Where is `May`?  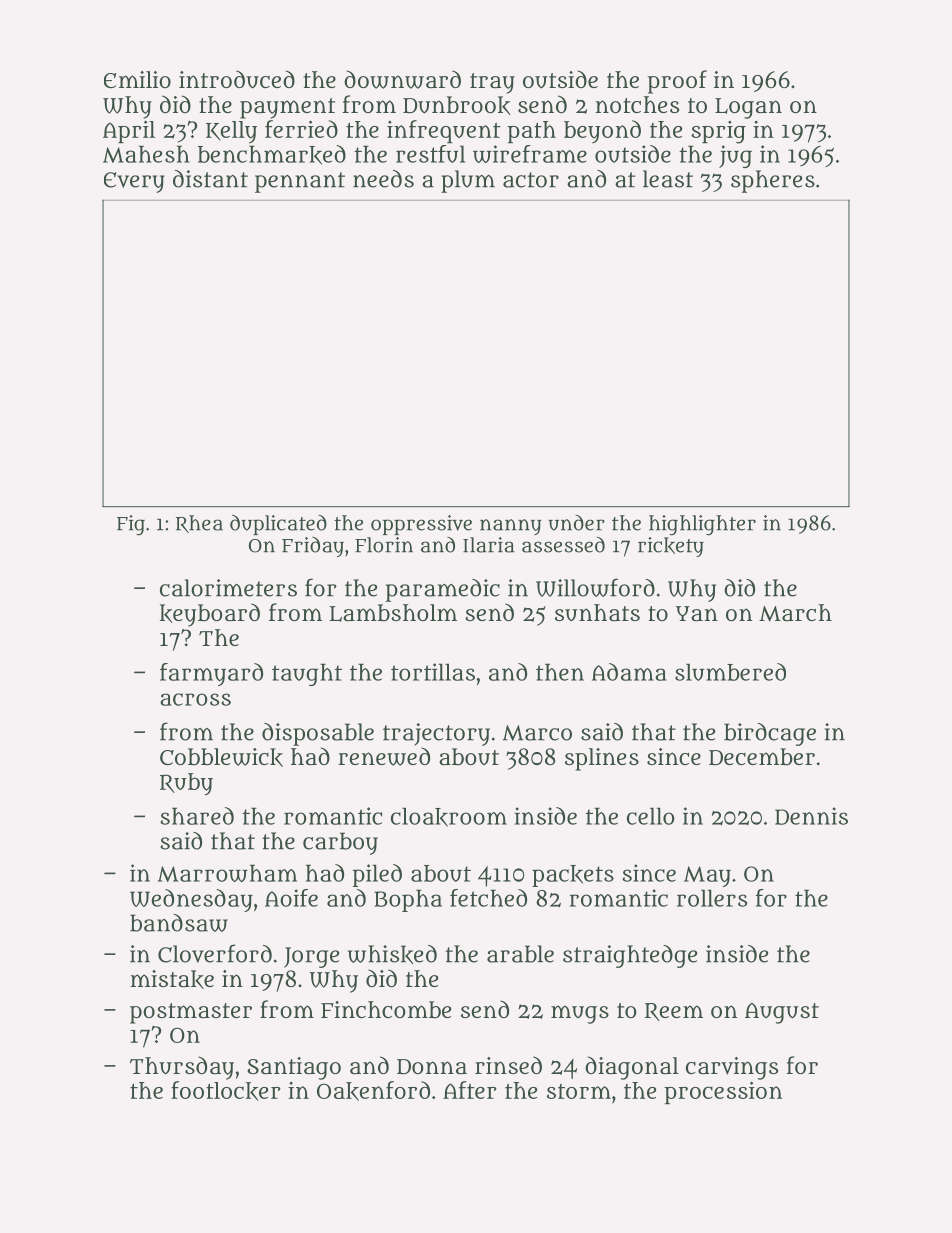
May is located at coordinates (707, 876).
